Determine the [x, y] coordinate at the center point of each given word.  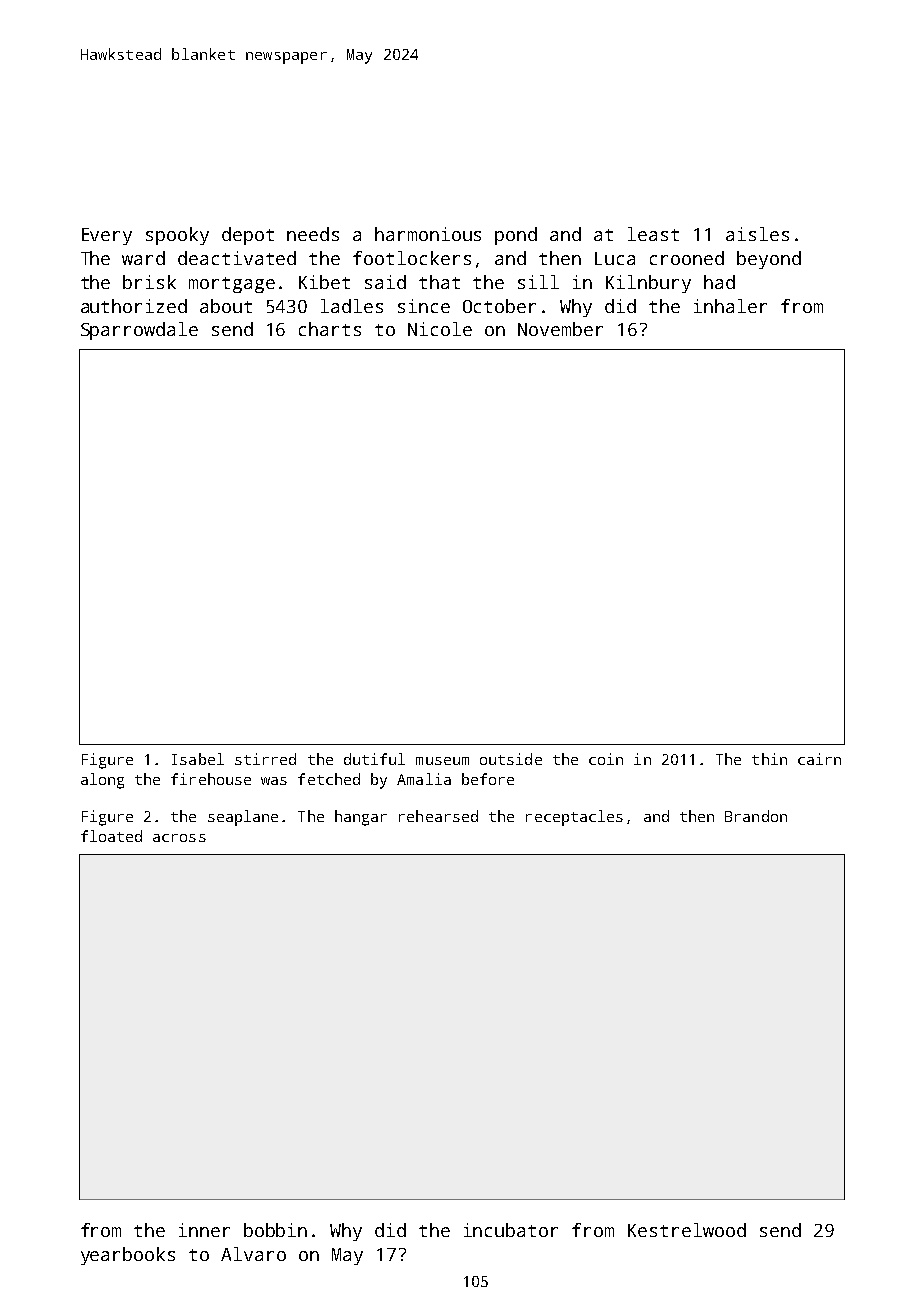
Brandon [756, 816]
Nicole [440, 329]
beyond [769, 260]
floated [111, 836]
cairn [819, 759]
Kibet [324, 282]
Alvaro [253, 1254]
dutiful [374, 759]
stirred [265, 759]
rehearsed [438, 816]
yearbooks [128, 1256]
